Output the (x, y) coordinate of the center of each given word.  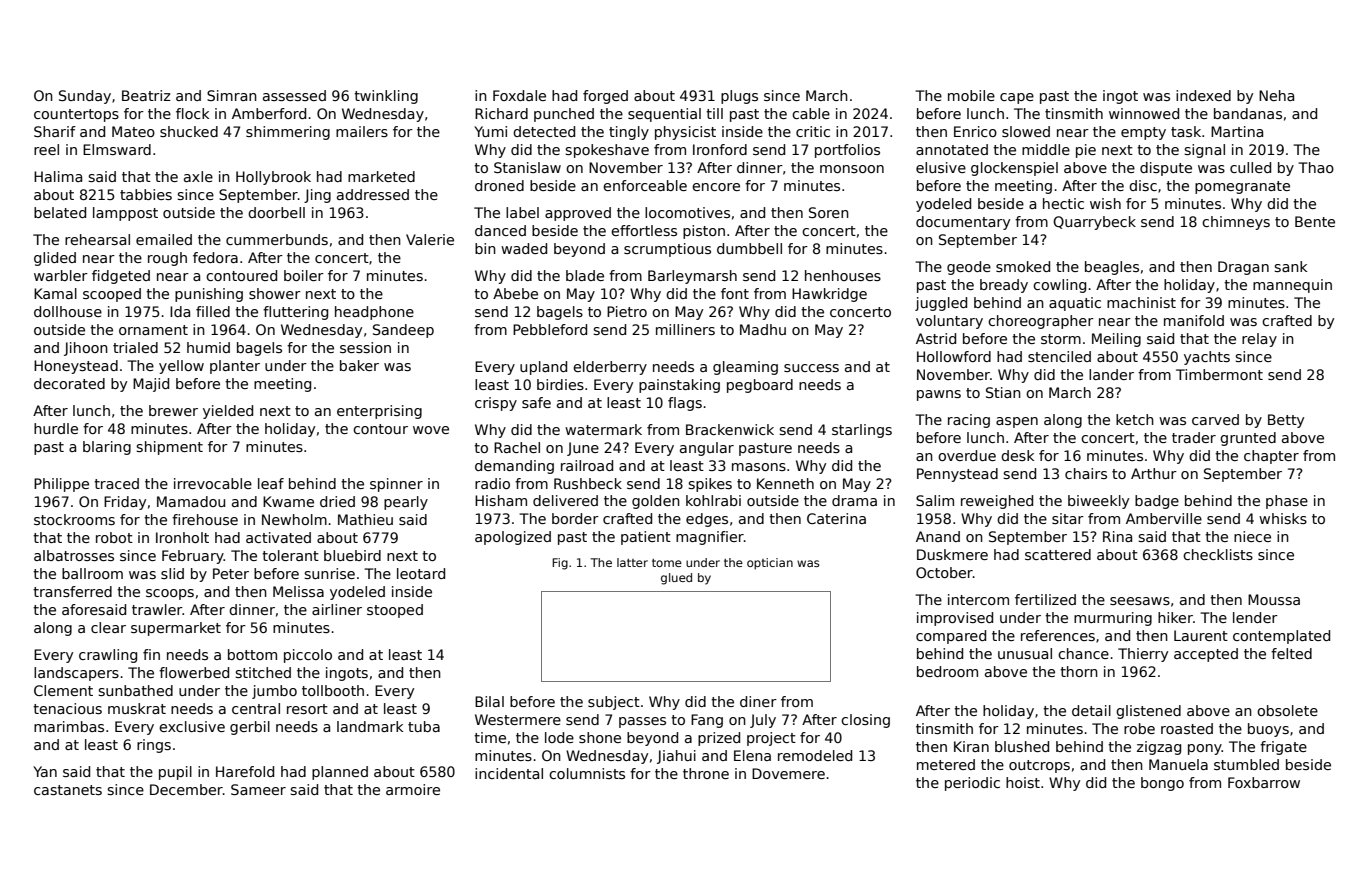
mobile (971, 95)
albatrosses (74, 555)
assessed (294, 95)
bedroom (947, 671)
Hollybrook (273, 178)
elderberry (610, 368)
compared (951, 637)
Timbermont (1219, 374)
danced (500, 230)
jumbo (274, 692)
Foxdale (519, 95)
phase (1287, 502)
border (575, 518)
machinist (1141, 302)
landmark (370, 726)
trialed (135, 347)
